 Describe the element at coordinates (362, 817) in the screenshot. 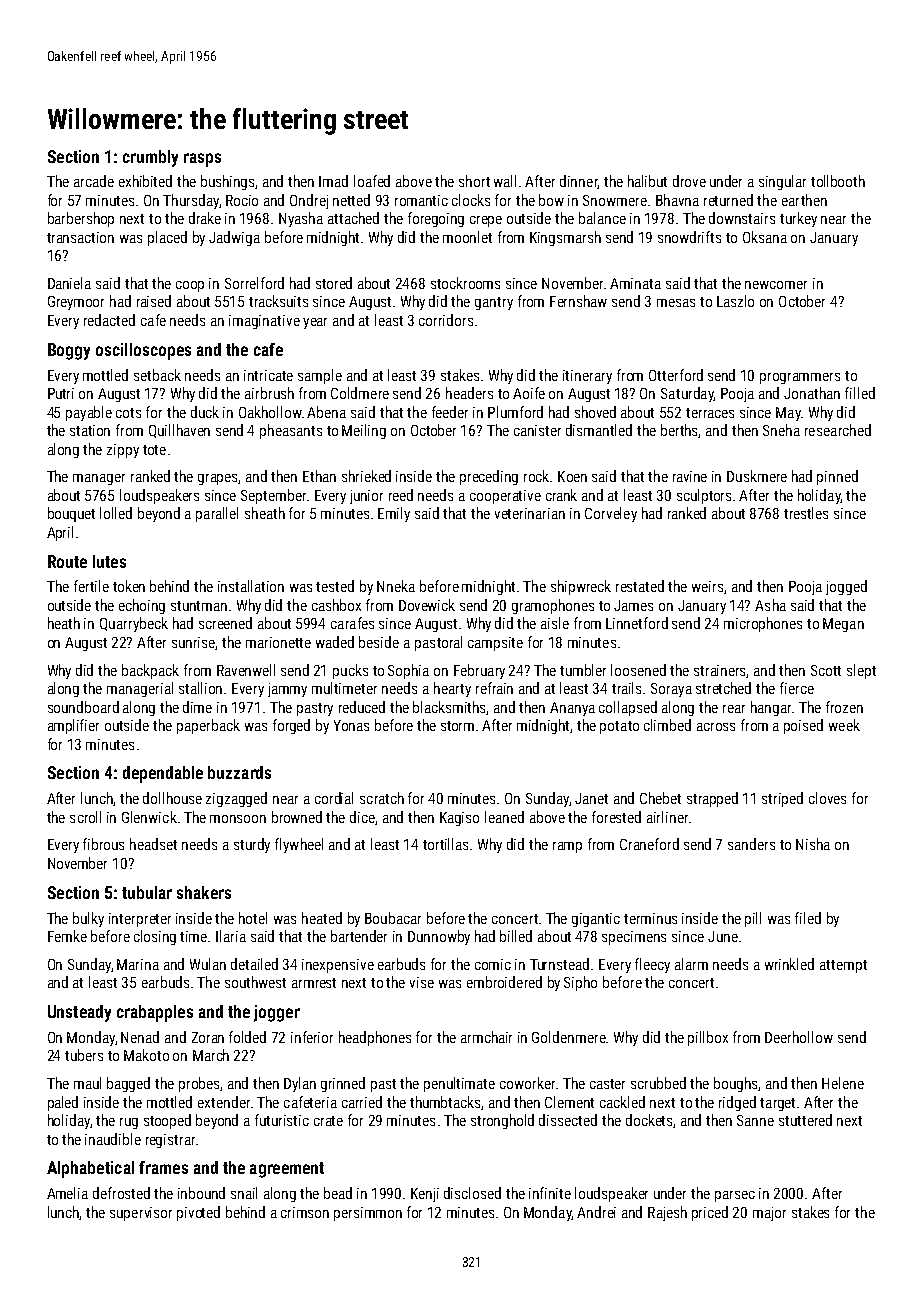

I see `dice` at that location.
